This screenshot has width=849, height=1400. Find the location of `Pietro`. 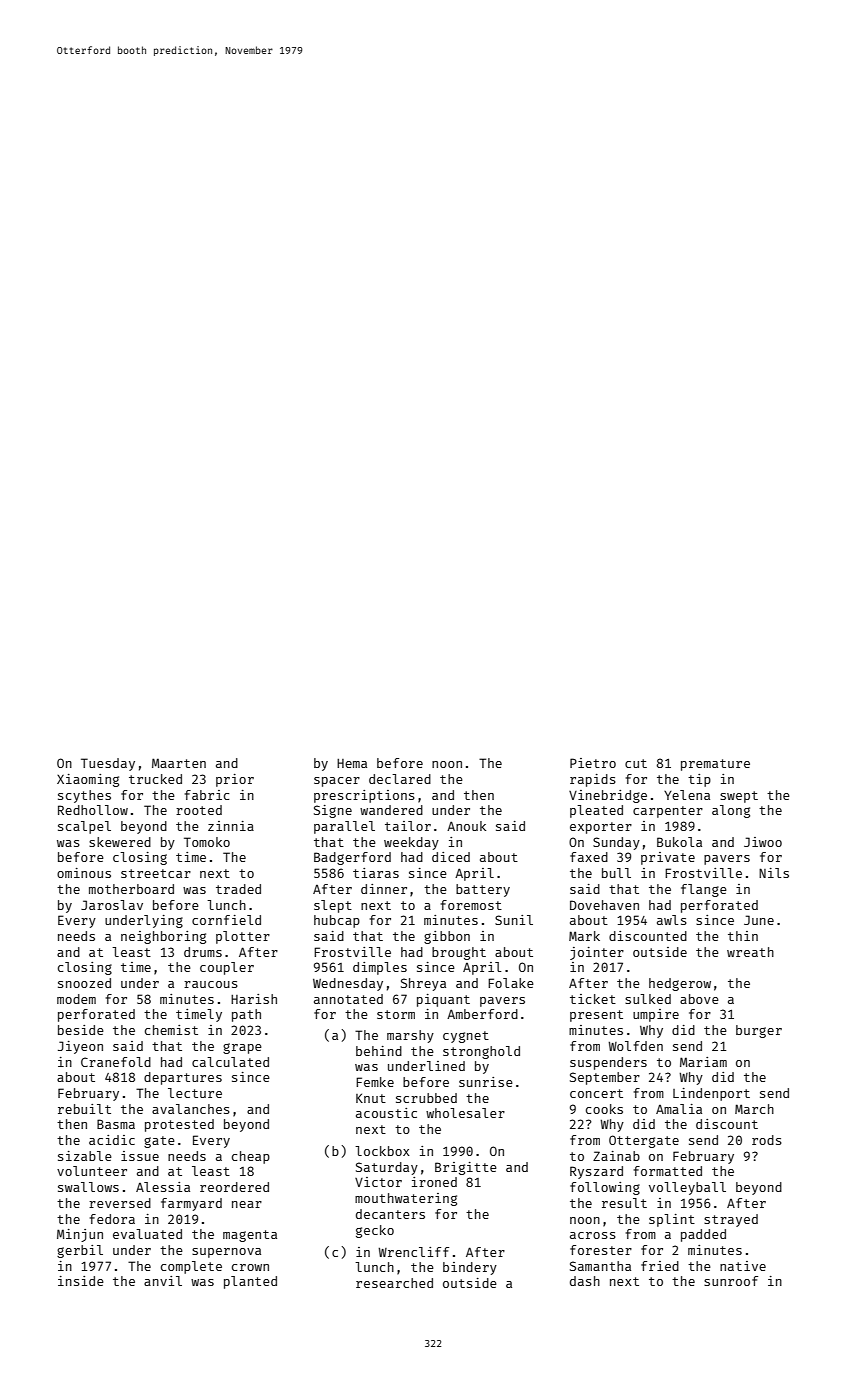

Pietro is located at coordinates (593, 763).
